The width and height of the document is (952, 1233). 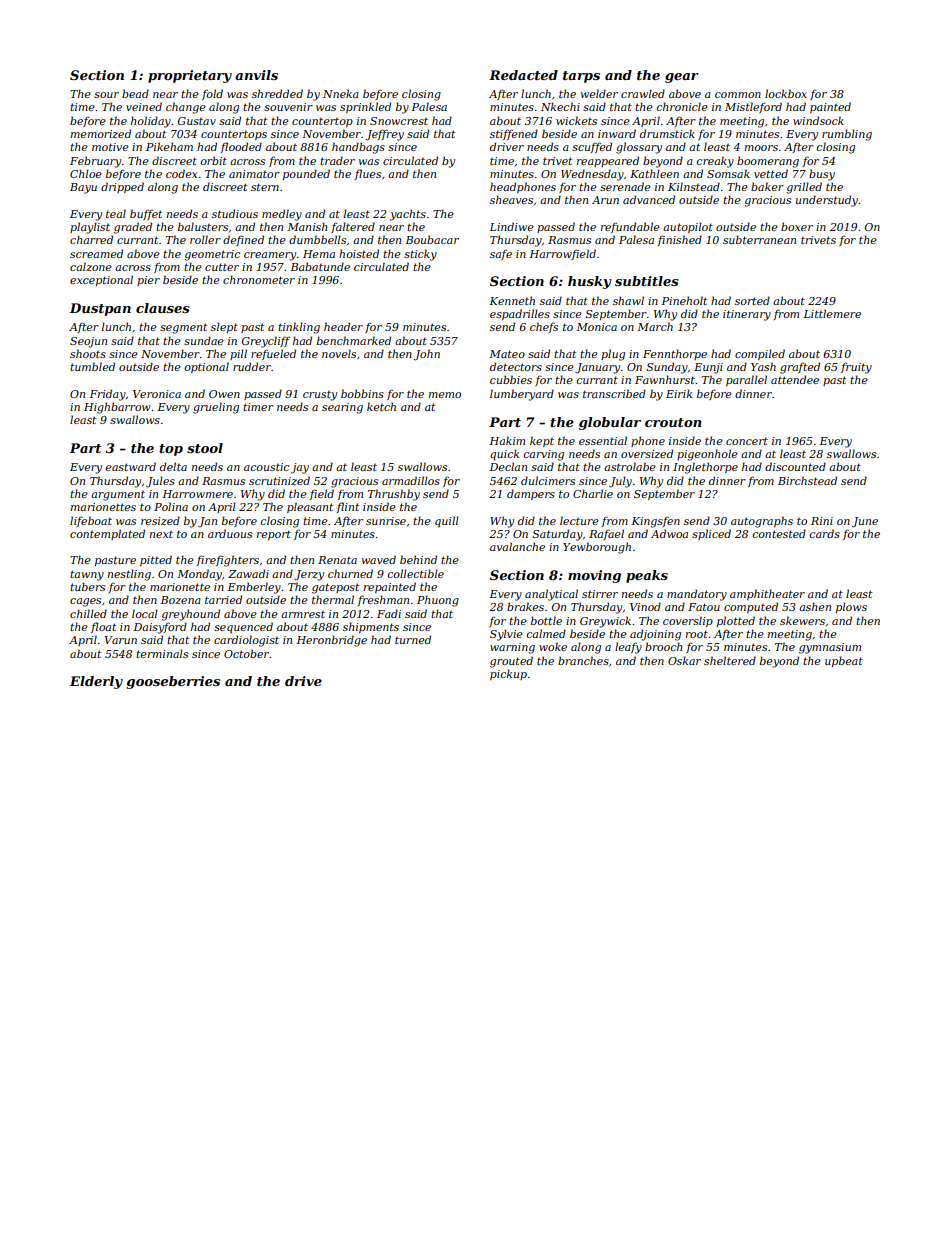 What do you see at coordinates (795, 466) in the document?
I see `discounted` at bounding box center [795, 466].
